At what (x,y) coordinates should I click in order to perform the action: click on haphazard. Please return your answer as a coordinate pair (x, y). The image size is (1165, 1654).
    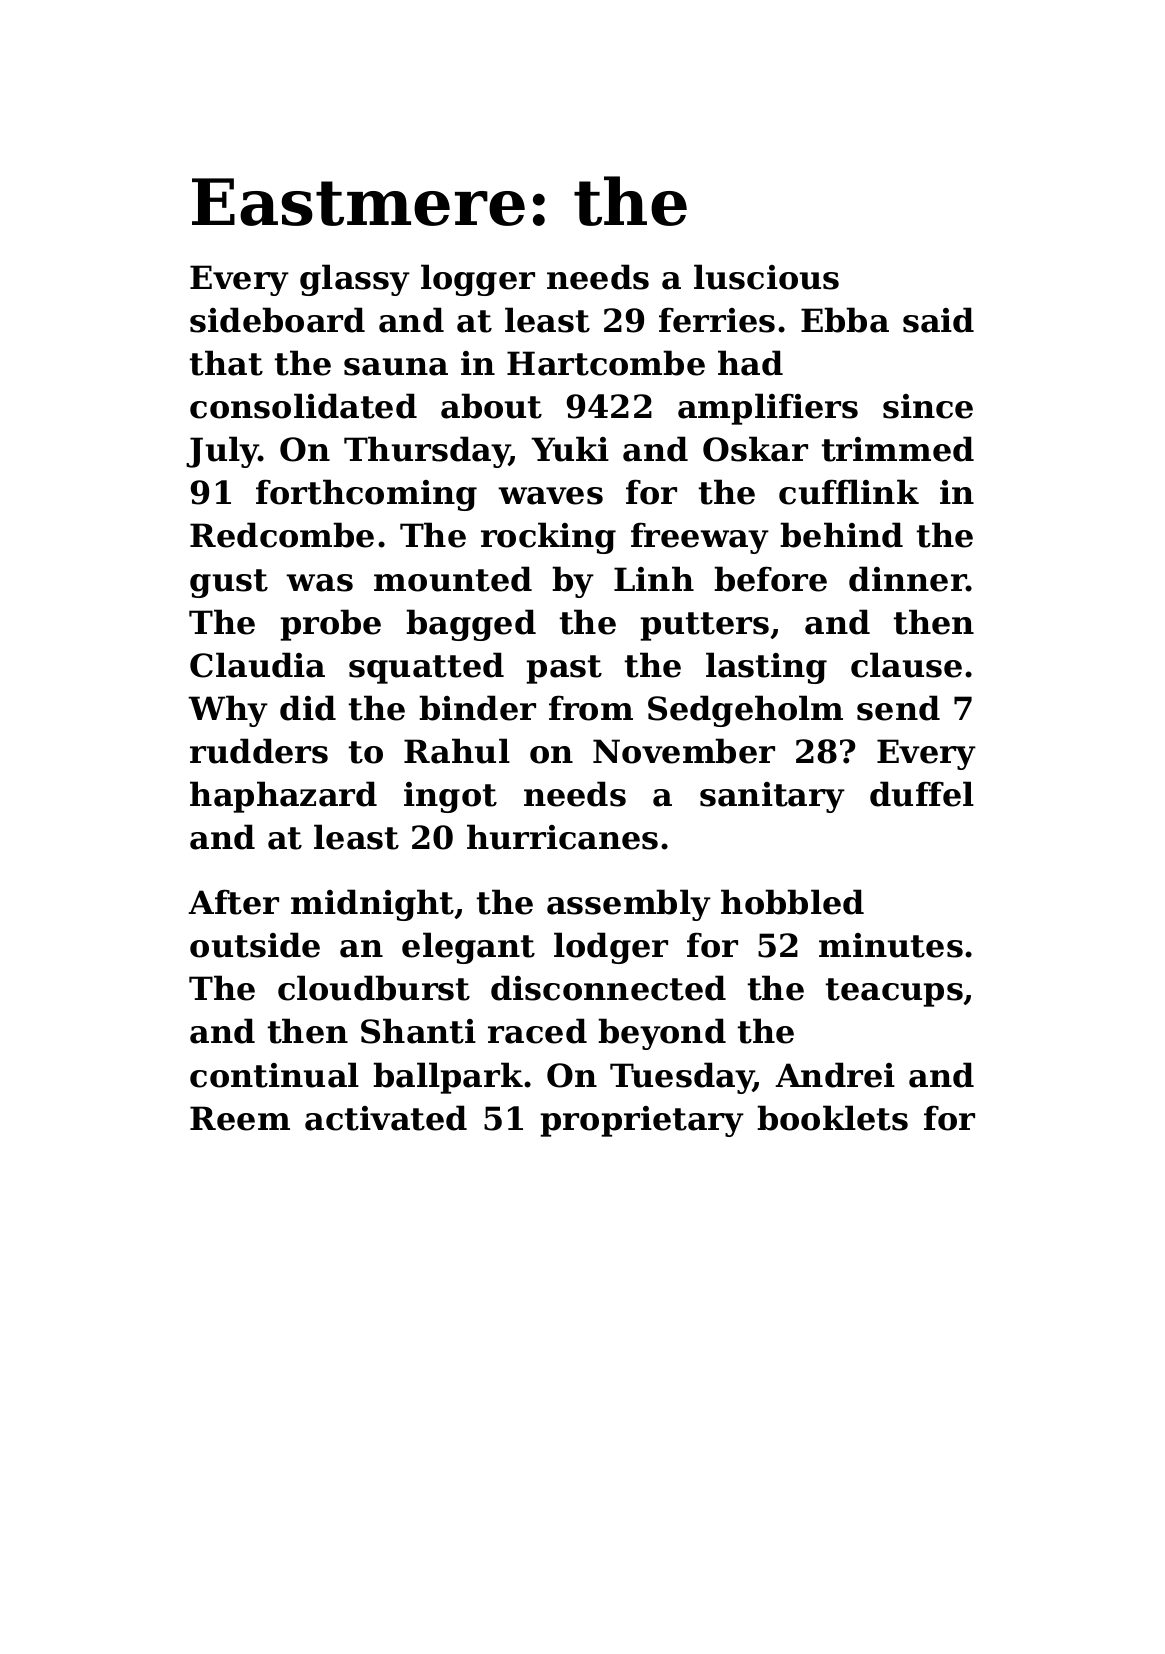
    Looking at the image, I should click on (283, 797).
